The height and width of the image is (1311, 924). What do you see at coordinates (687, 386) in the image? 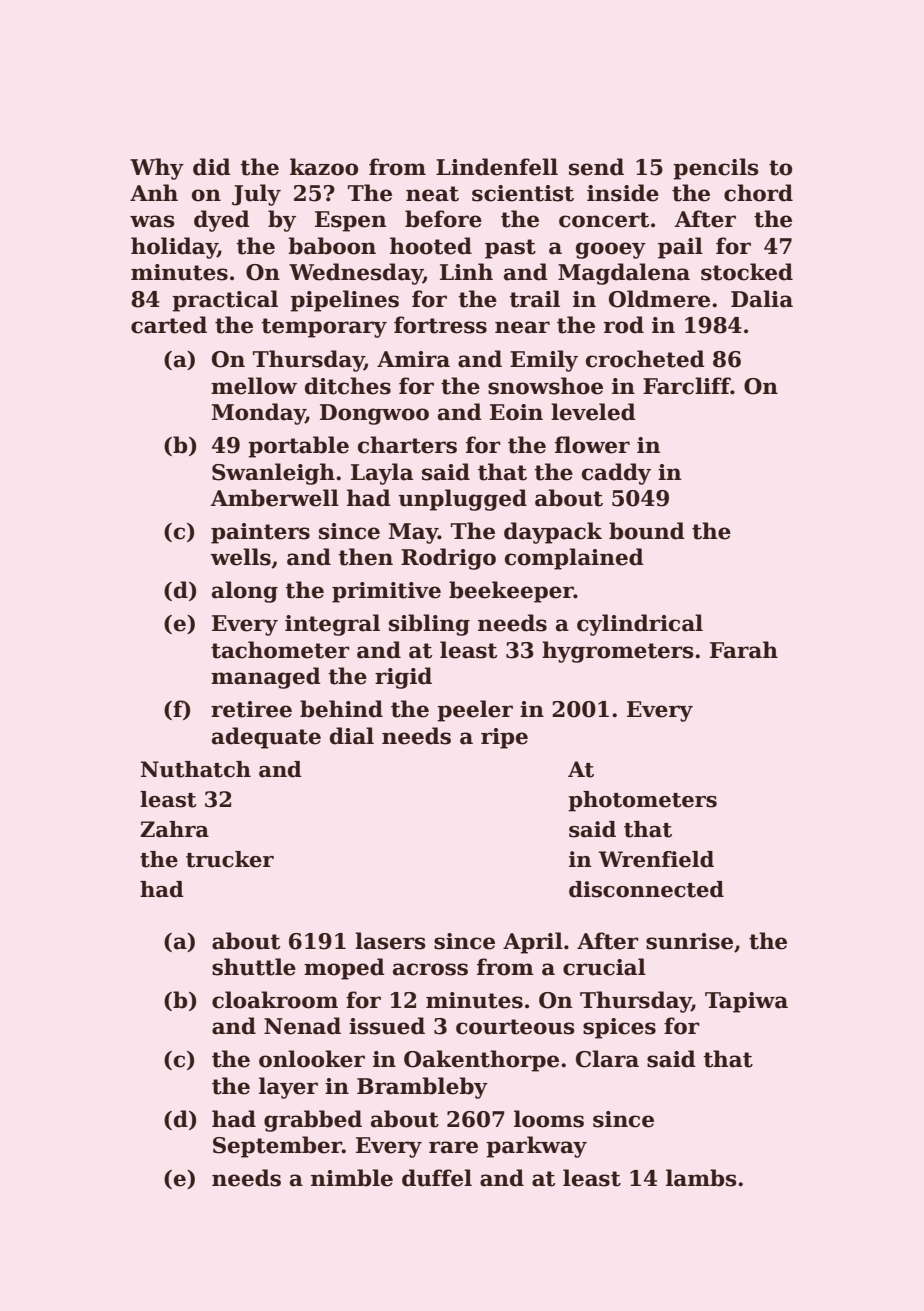
I see `Farcliff` at bounding box center [687, 386].
